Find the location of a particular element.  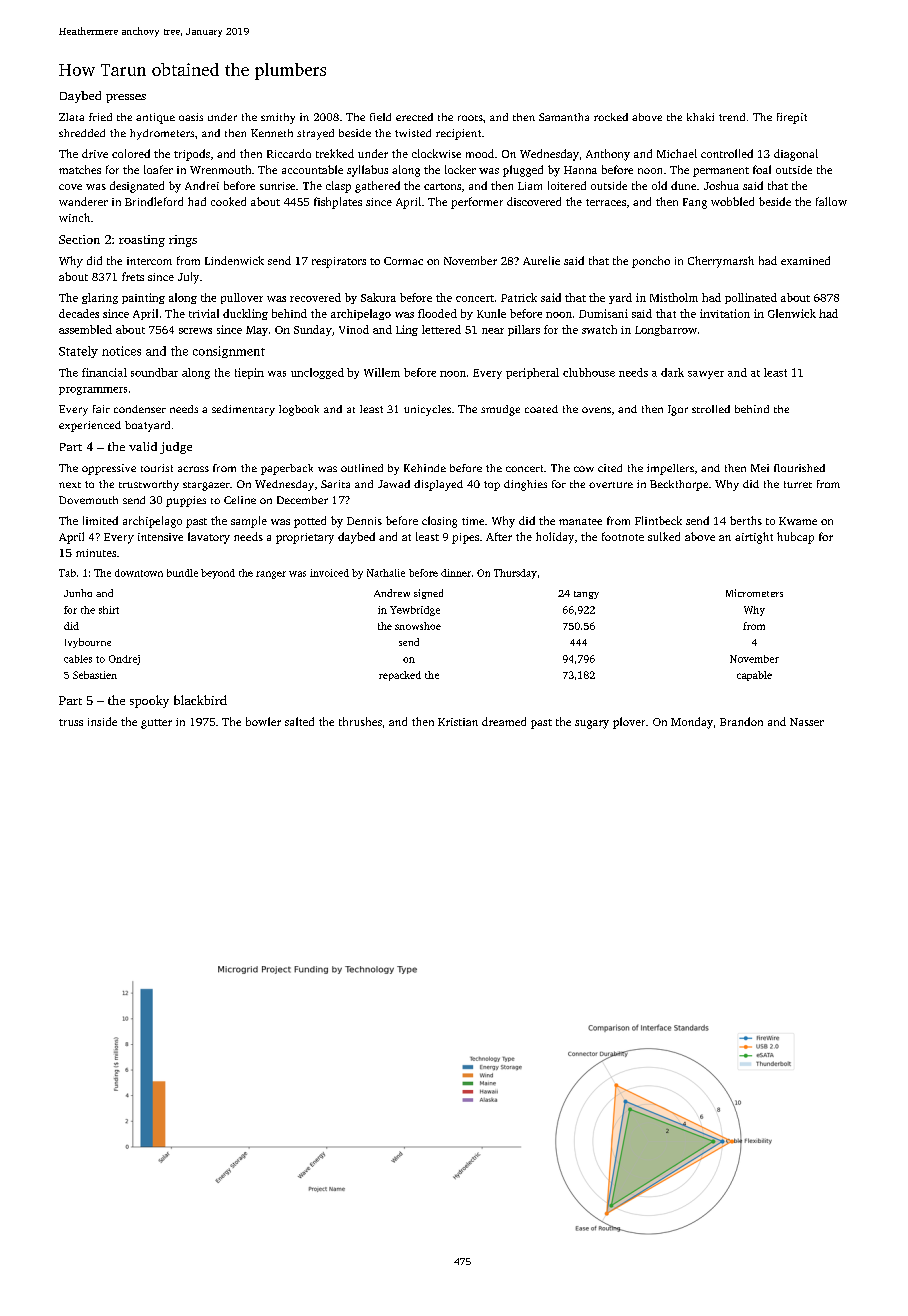

loitered is located at coordinates (567, 185).
